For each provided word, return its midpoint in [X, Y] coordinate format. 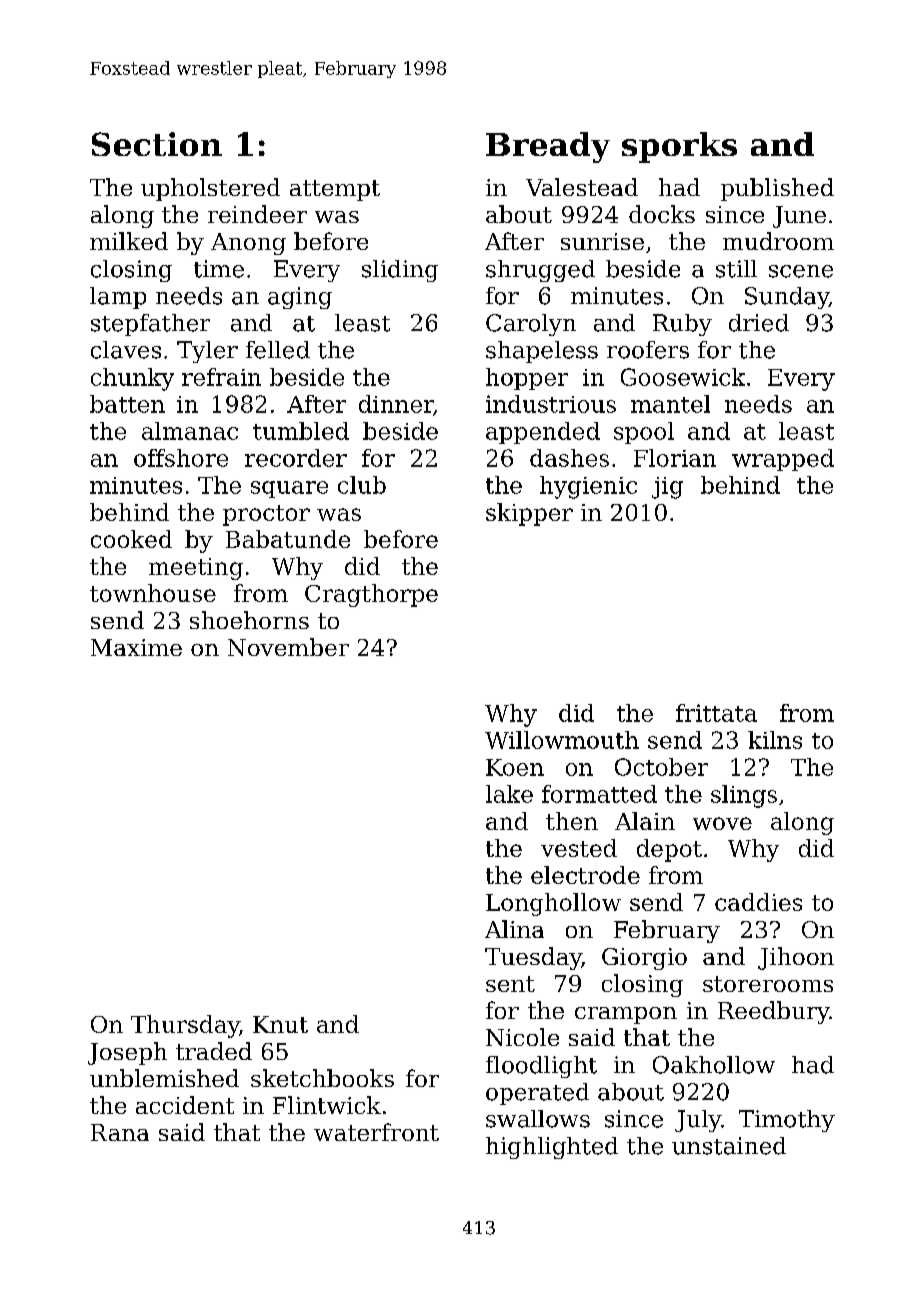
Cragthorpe [371, 595]
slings [744, 796]
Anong [248, 244]
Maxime [136, 647]
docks [662, 214]
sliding [400, 271]
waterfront [376, 1132]
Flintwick [327, 1105]
